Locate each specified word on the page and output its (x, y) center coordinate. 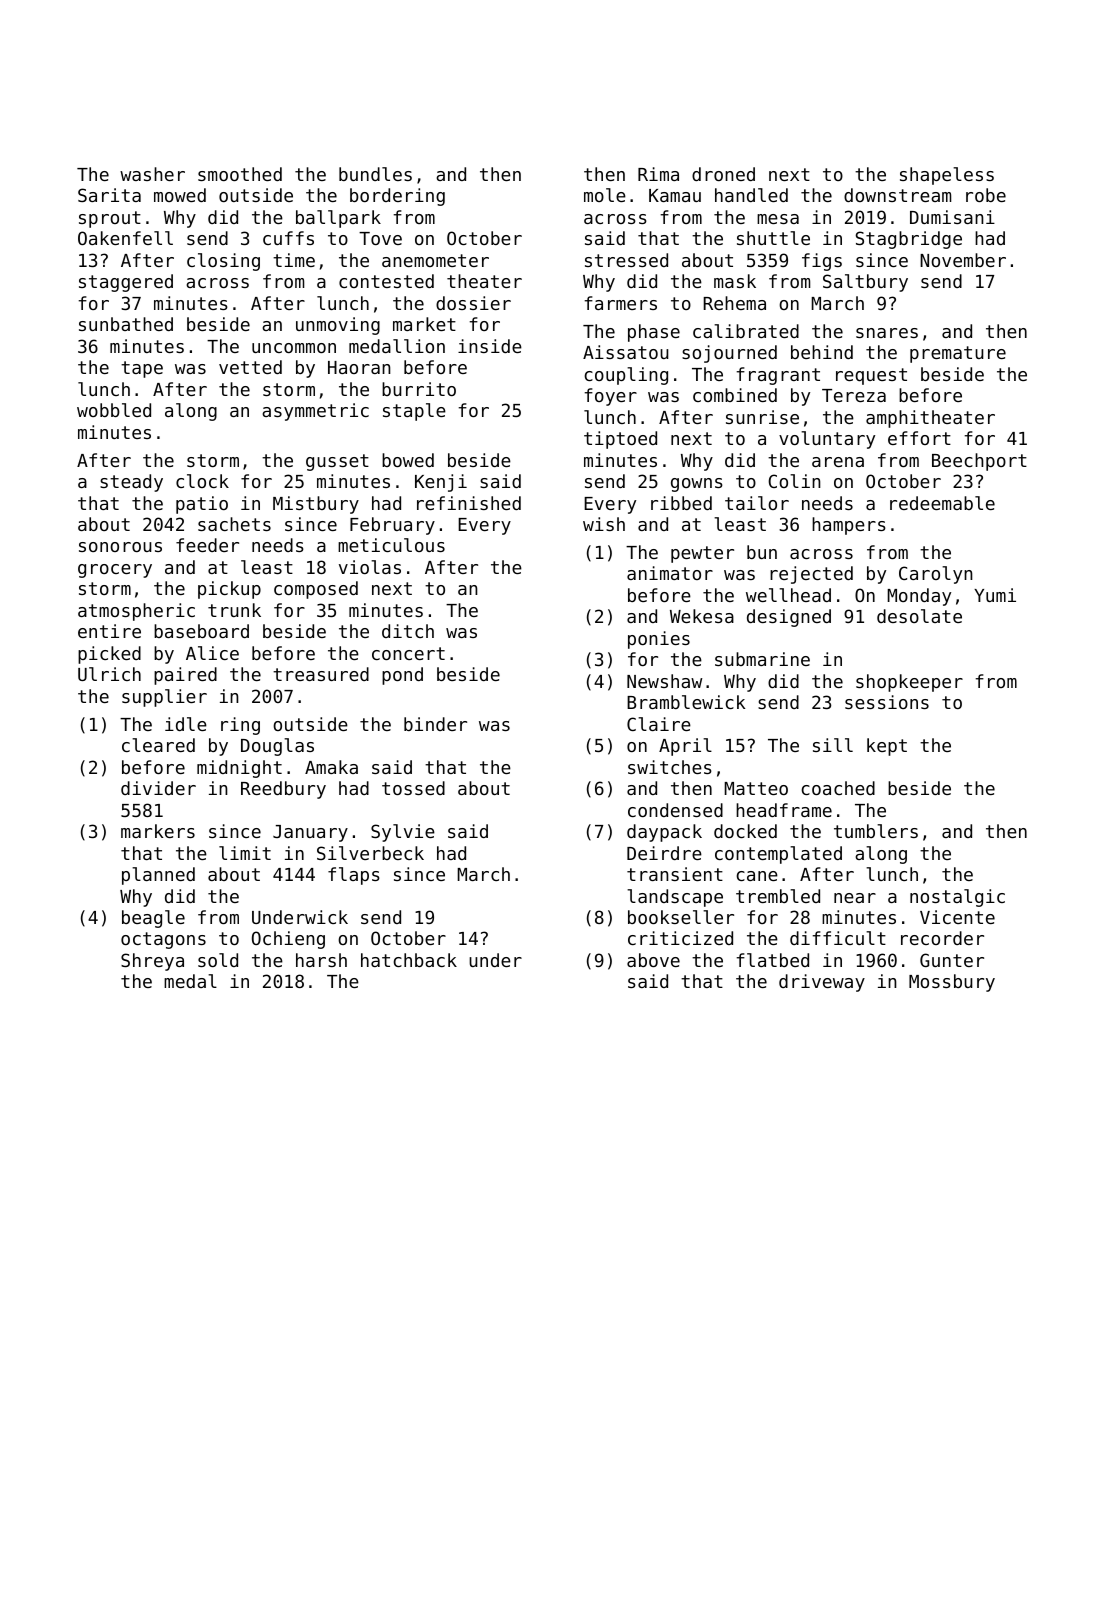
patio (202, 505)
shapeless (947, 176)
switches (670, 767)
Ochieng (288, 940)
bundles (375, 174)
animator (670, 573)
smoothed (240, 174)
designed (789, 618)
